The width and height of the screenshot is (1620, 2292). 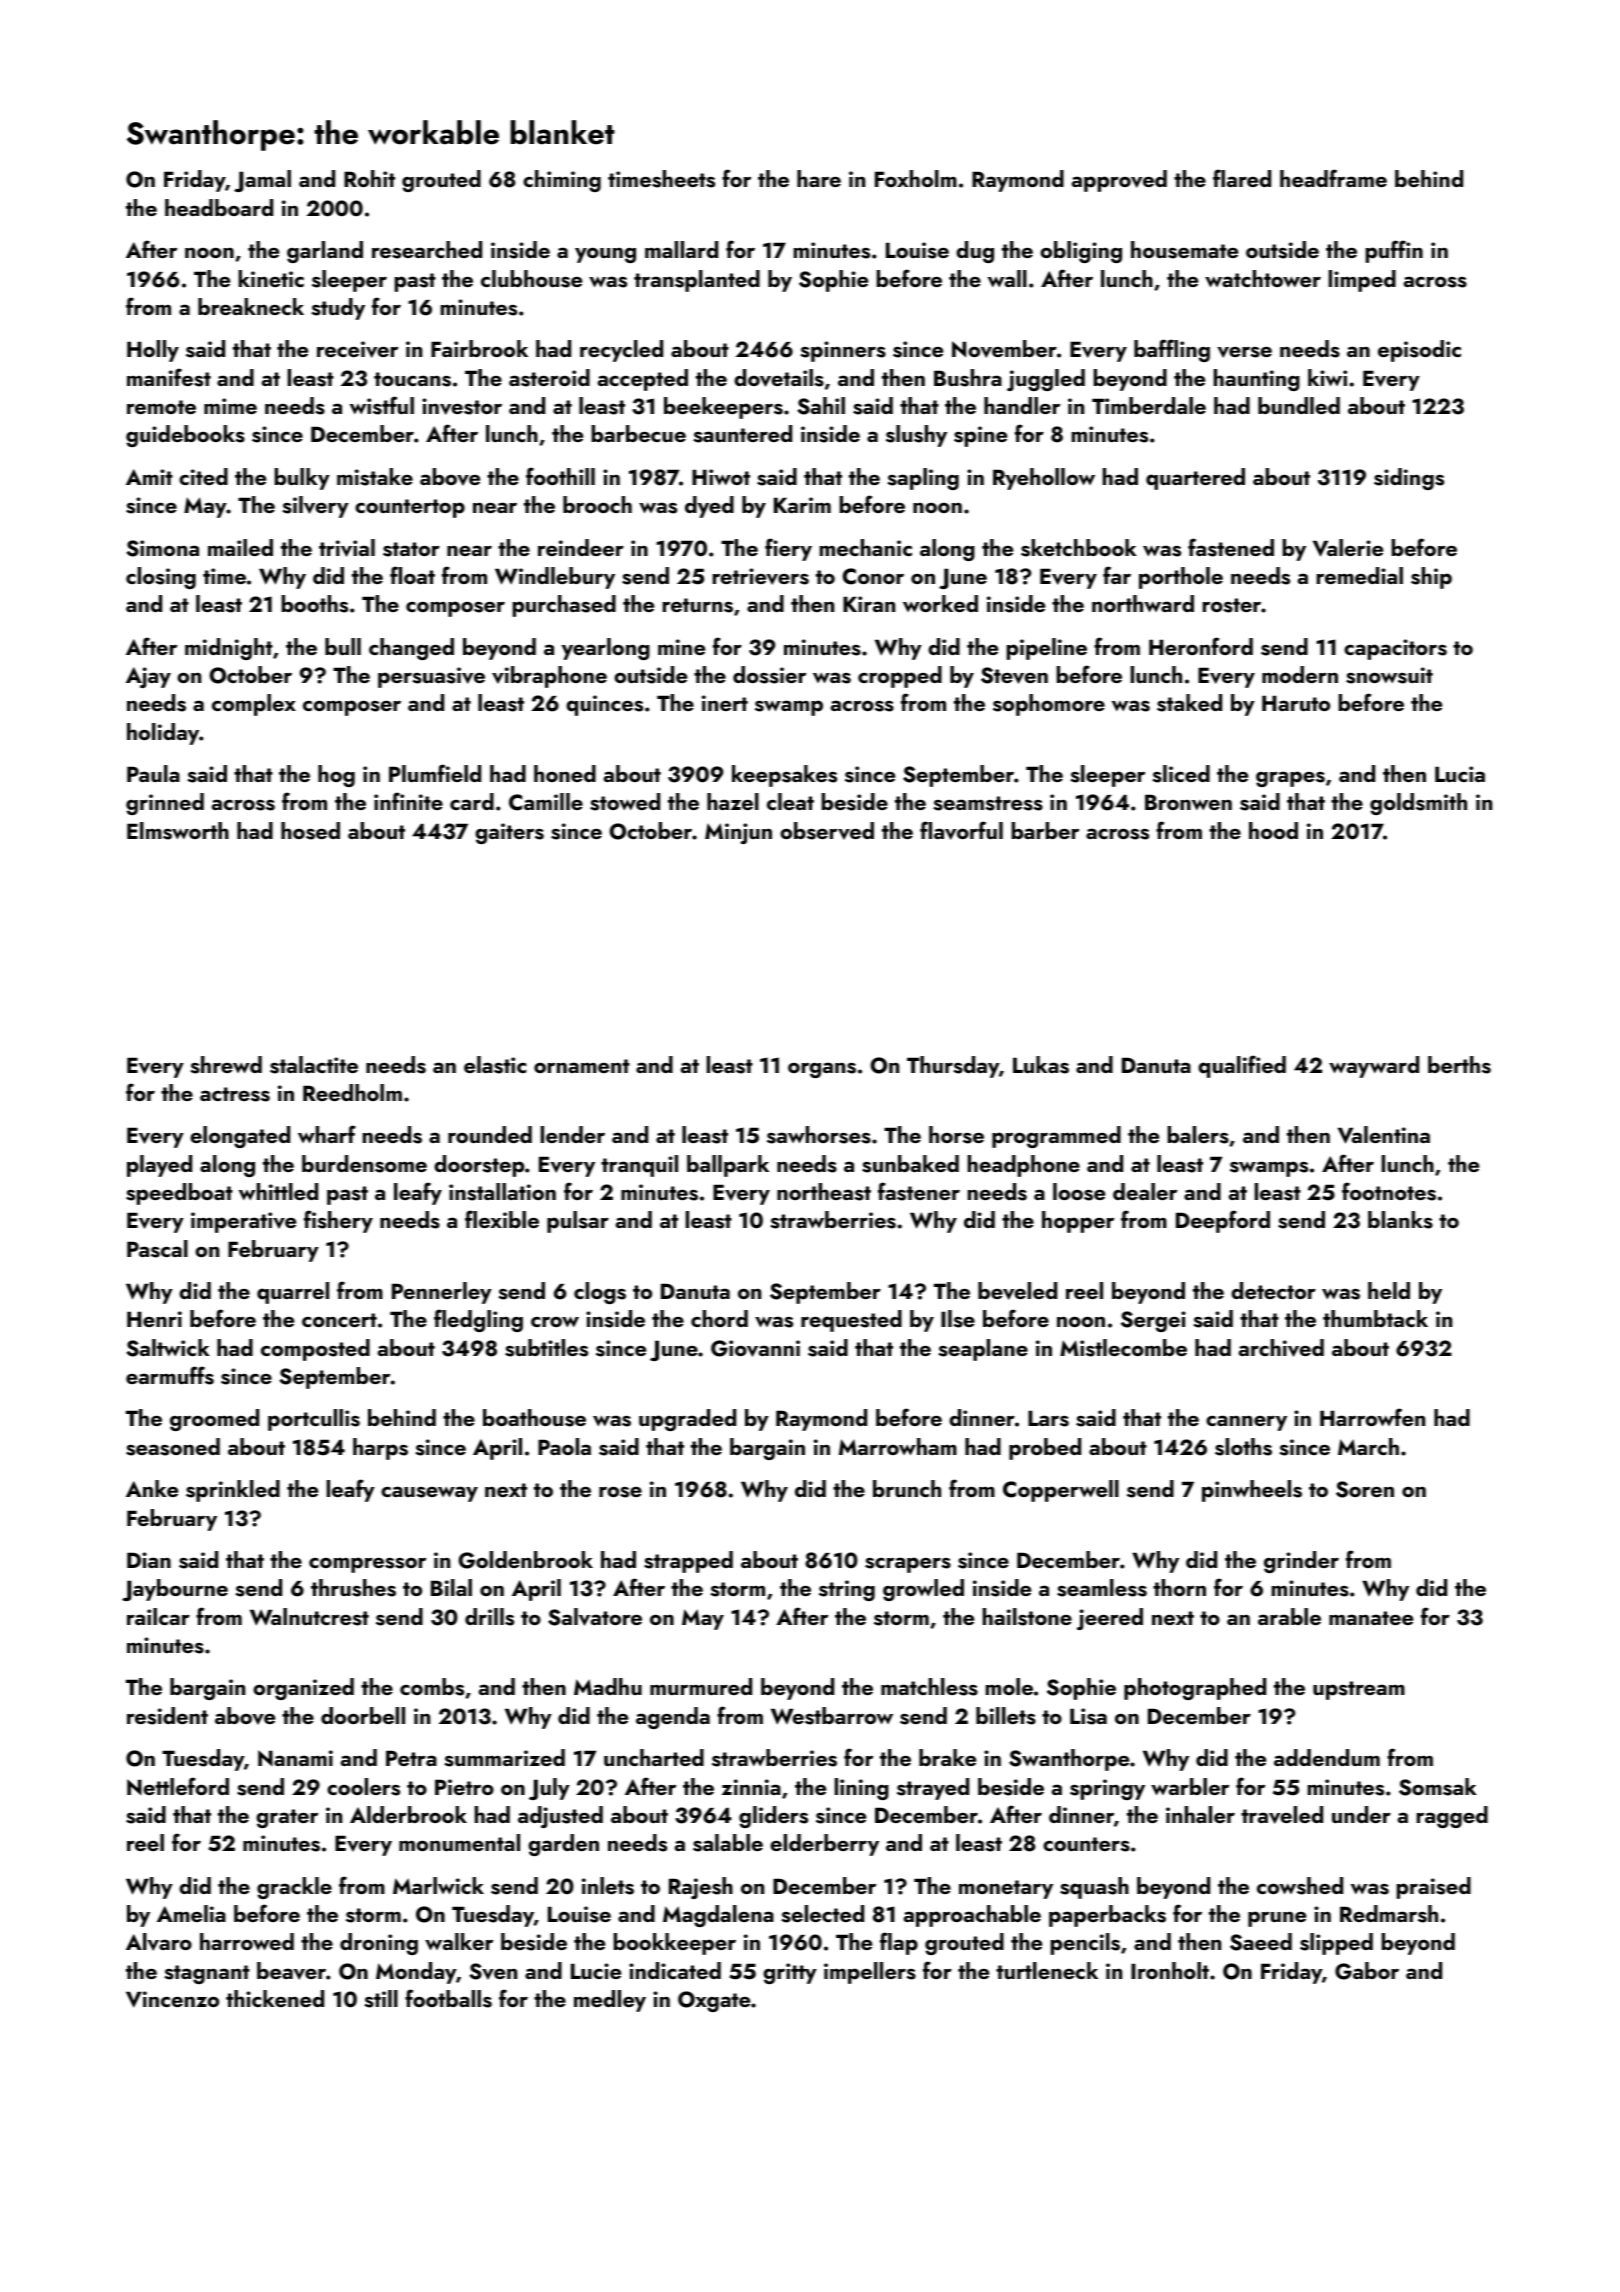 What do you see at coordinates (1359, 1690) in the screenshot?
I see `upstream` at bounding box center [1359, 1690].
